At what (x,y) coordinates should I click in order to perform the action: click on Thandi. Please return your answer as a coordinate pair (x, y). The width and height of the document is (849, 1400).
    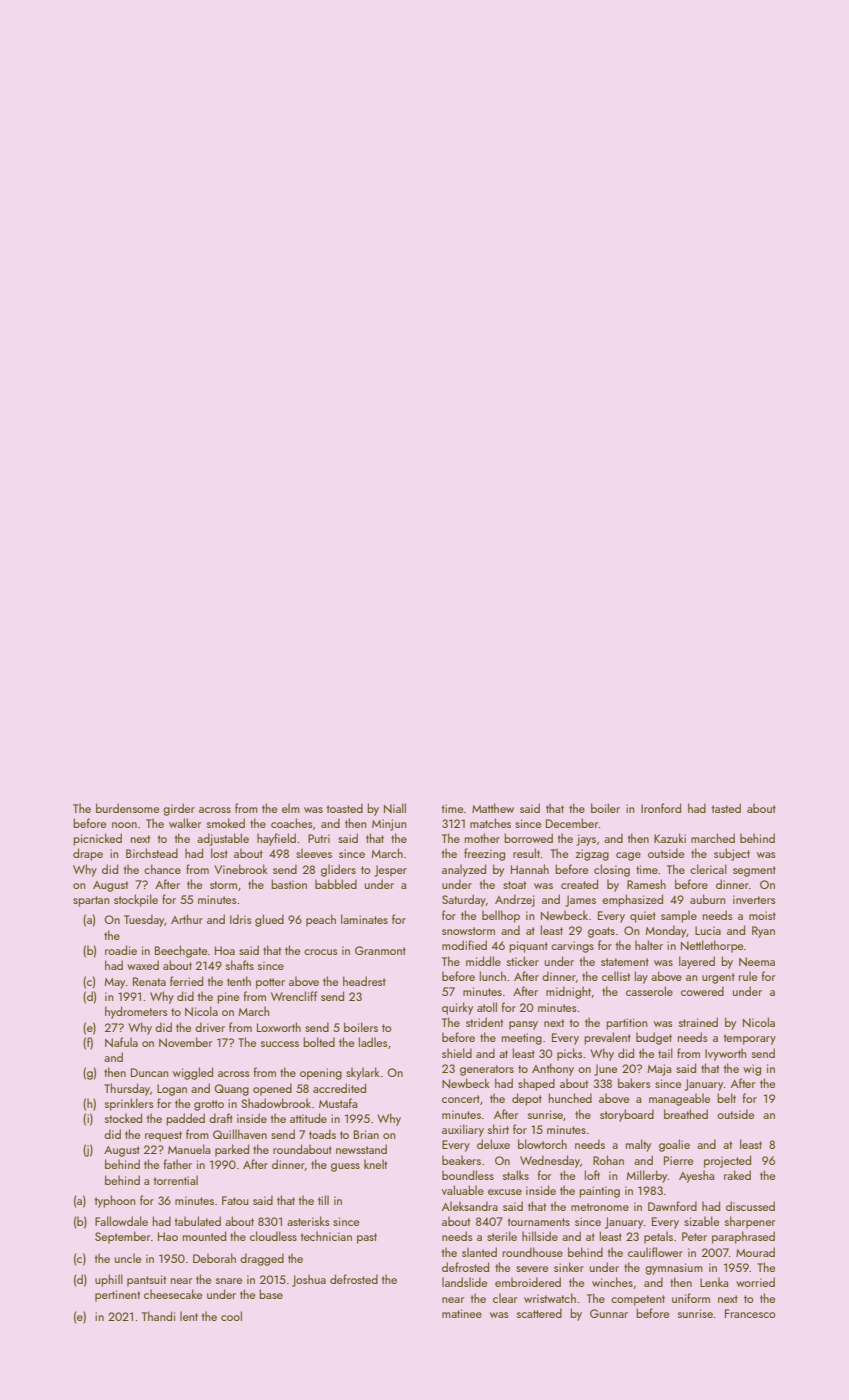
    Looking at the image, I should click on (158, 1316).
